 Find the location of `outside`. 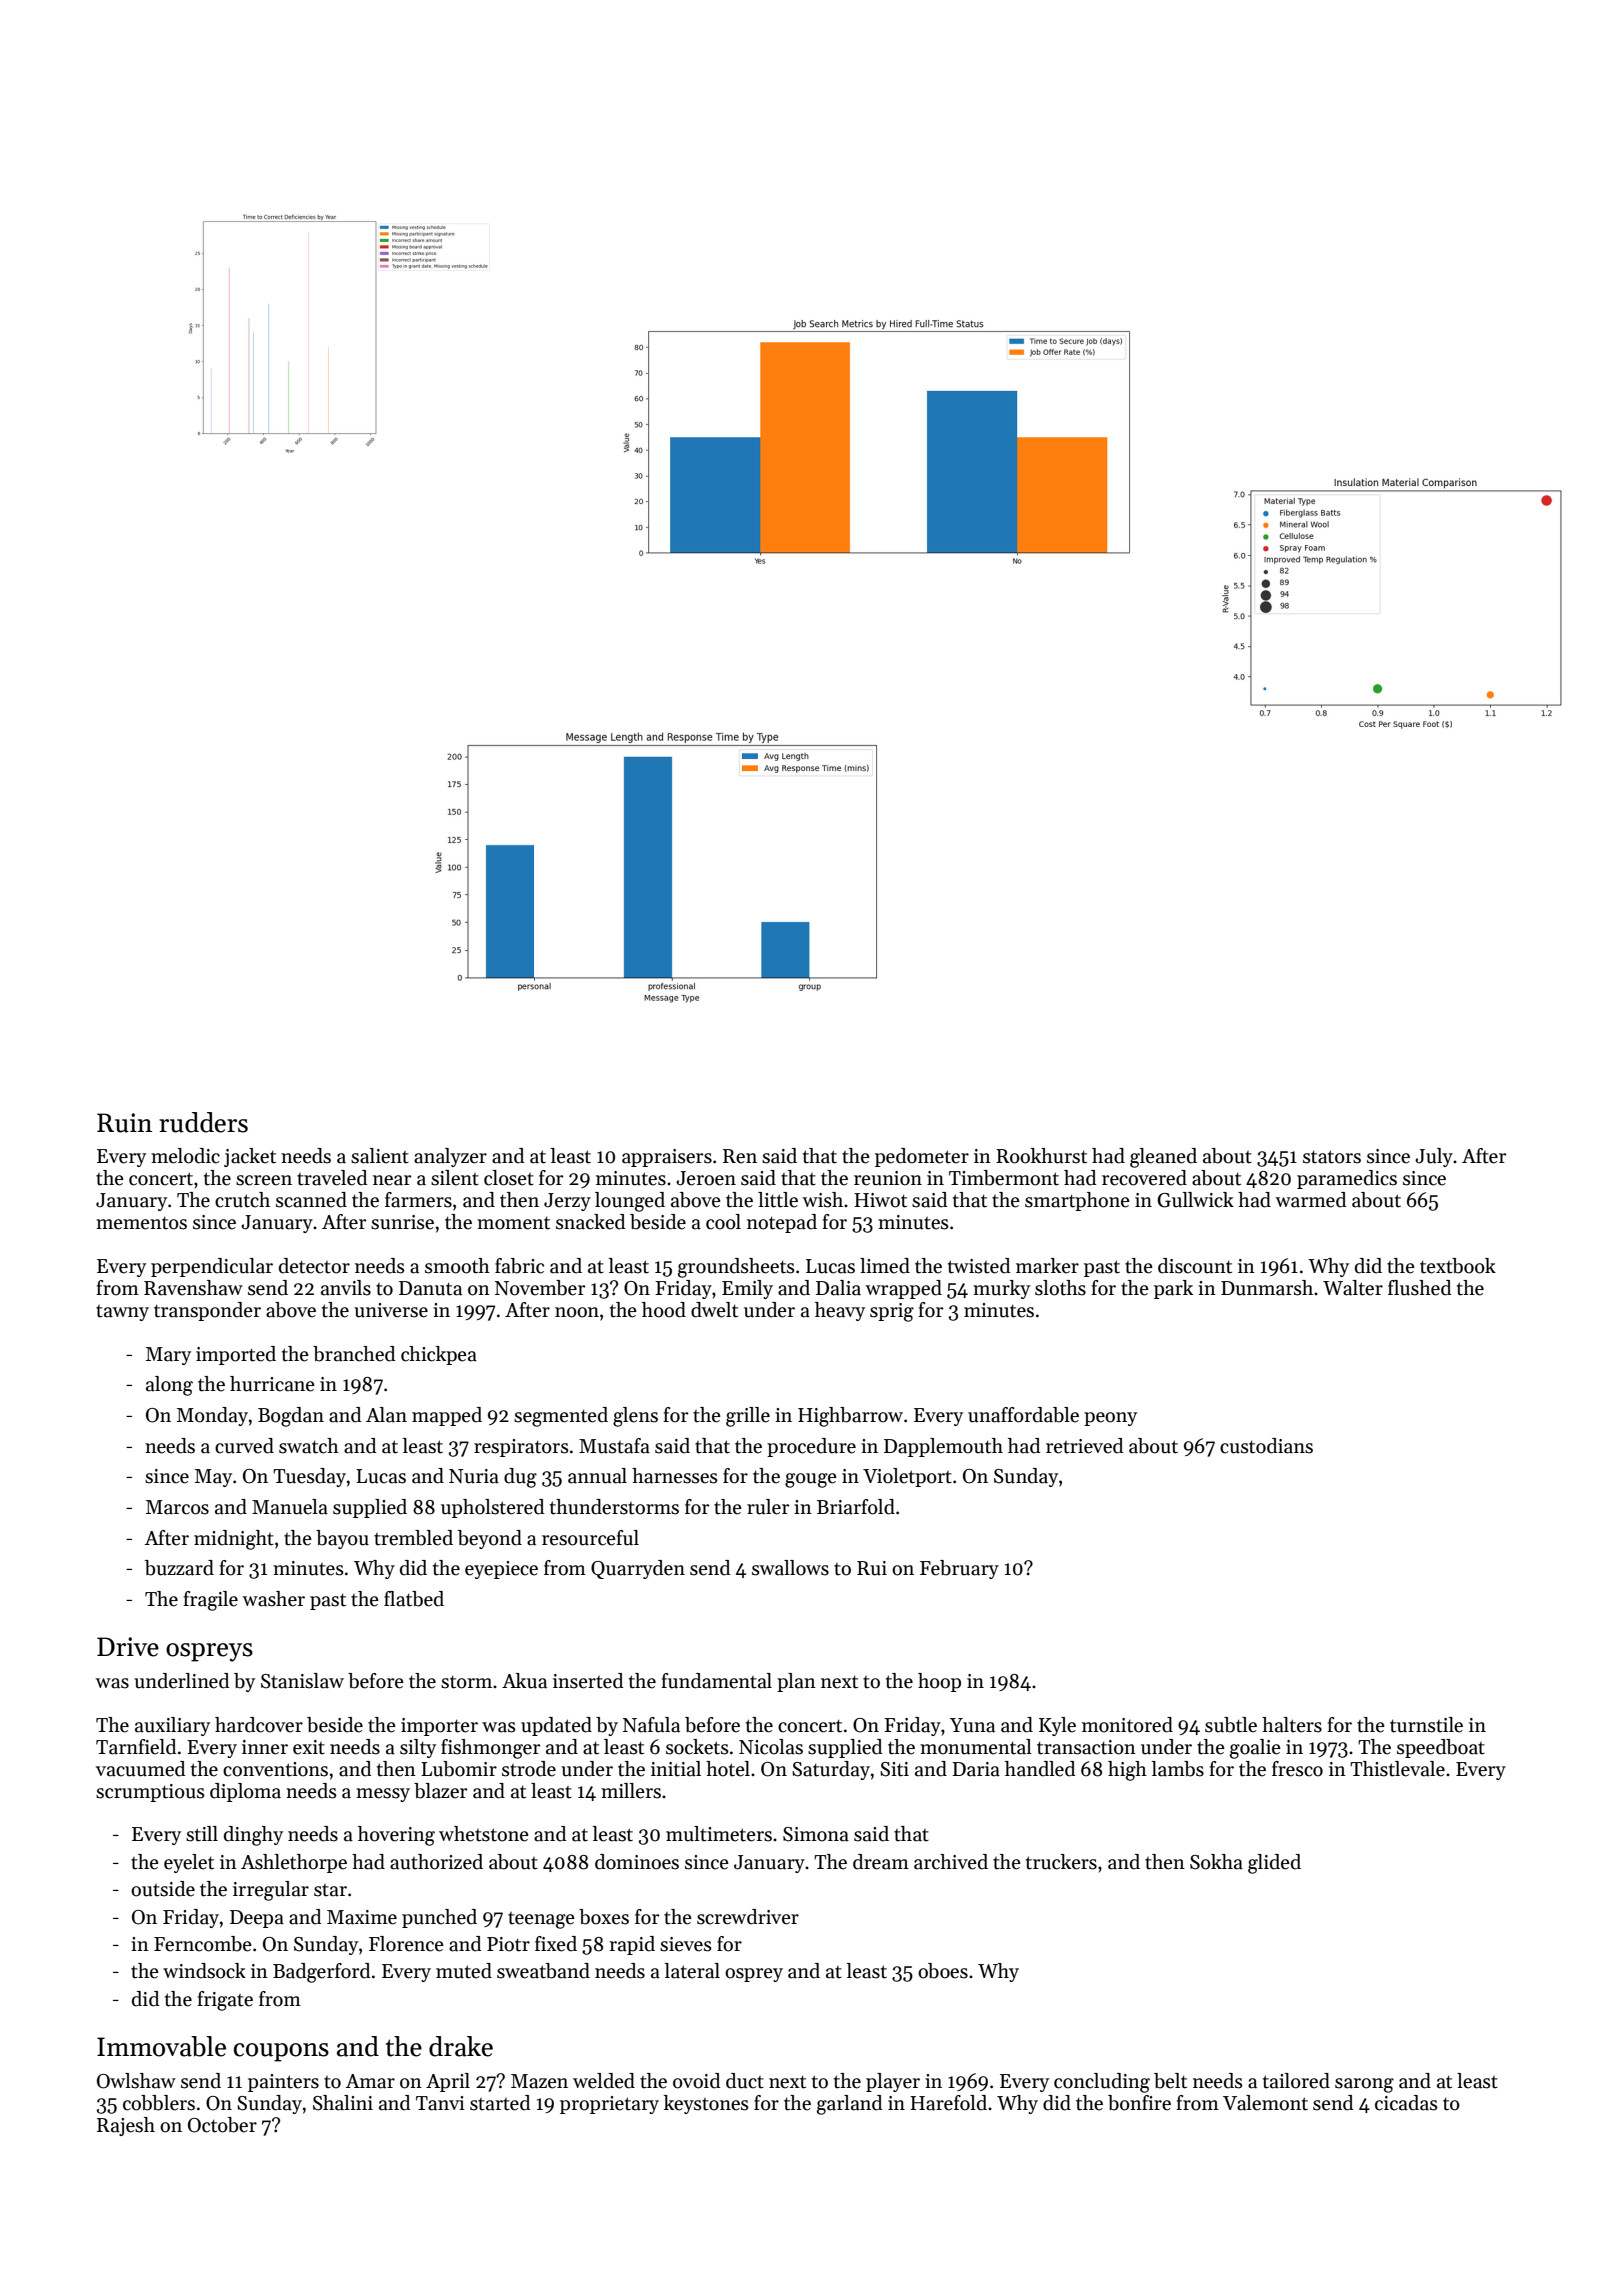

outside is located at coordinates (163, 1889).
